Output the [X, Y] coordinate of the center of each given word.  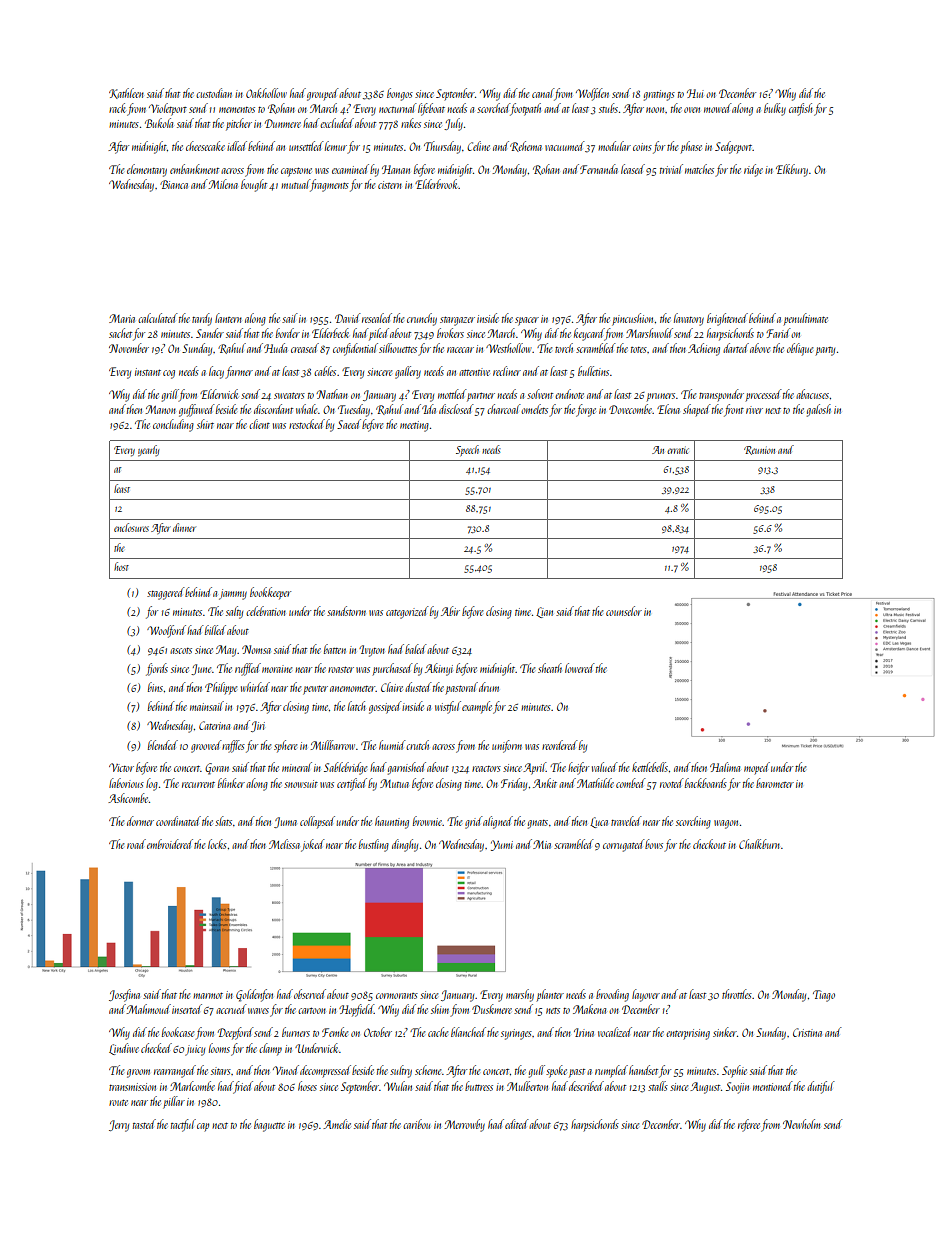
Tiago [824, 996]
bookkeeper [270, 593]
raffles [233, 746]
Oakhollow [266, 93]
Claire [392, 687]
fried [243, 1087]
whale [306, 409]
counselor [624, 611]
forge [586, 410]
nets [553, 1011]
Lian [544, 612]
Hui [695, 93]
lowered [580, 668]
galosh [819, 410]
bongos [400, 94]
